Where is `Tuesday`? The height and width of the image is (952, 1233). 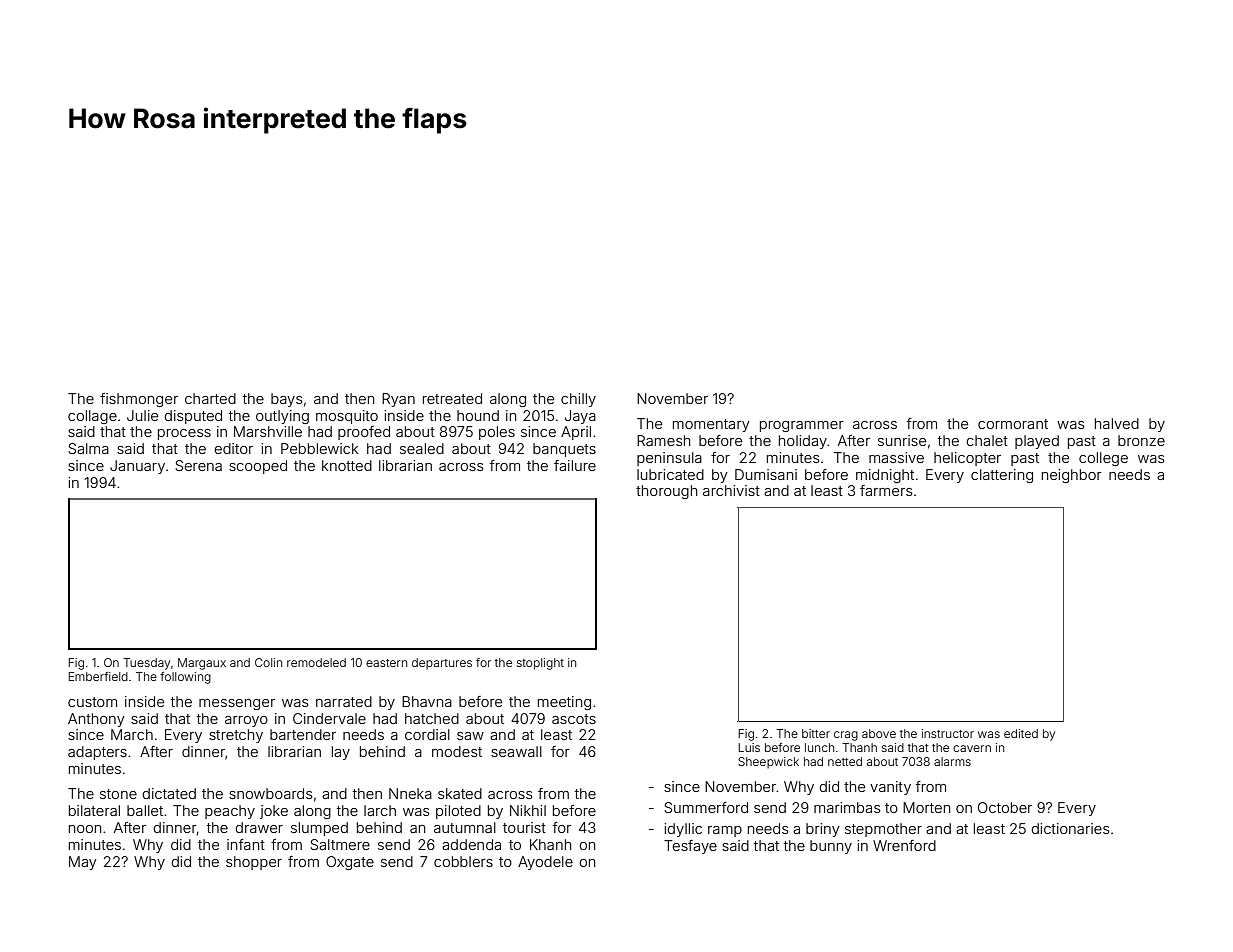
Tuesday is located at coordinates (146, 664).
